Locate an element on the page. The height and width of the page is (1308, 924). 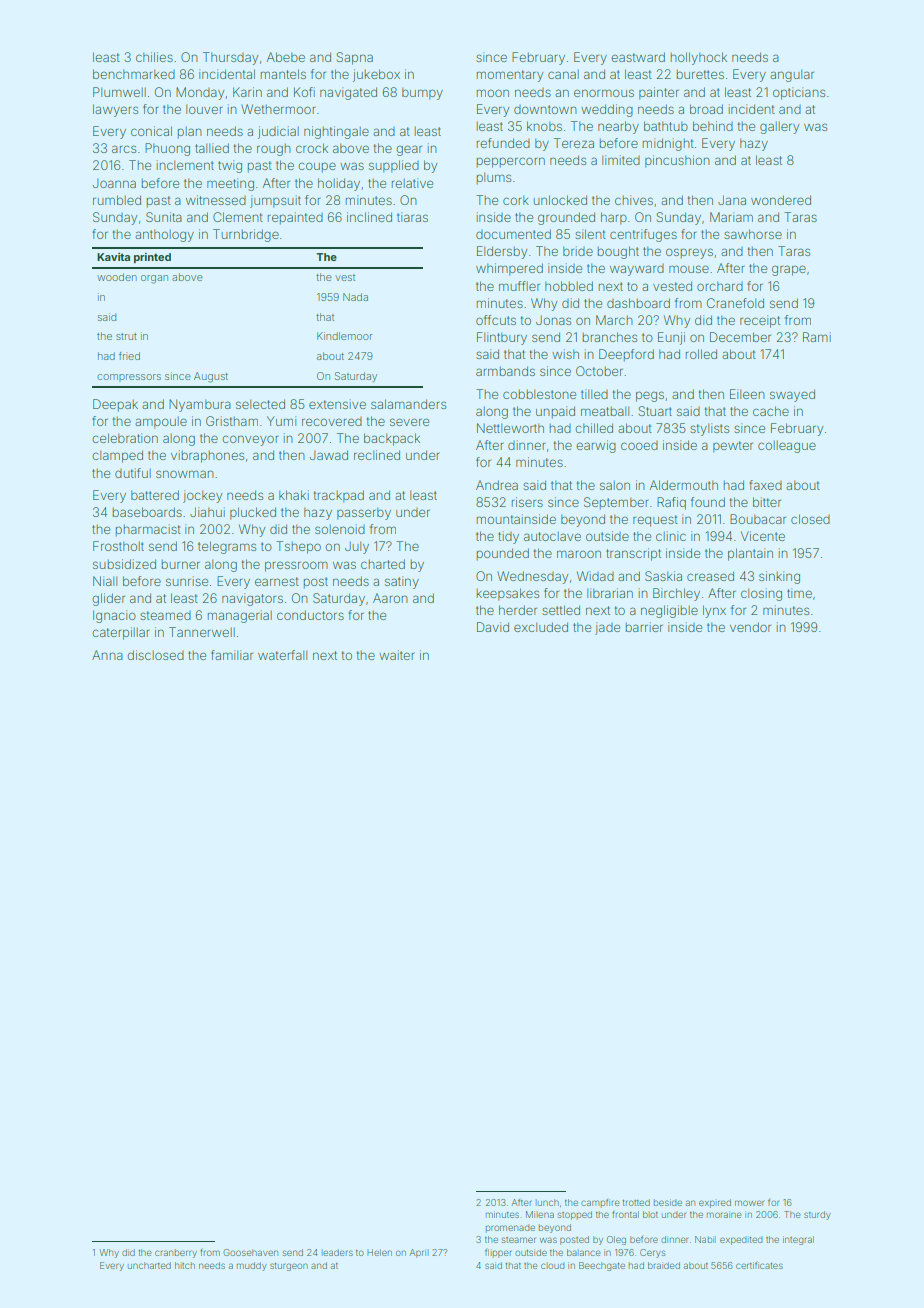
certificates is located at coordinates (759, 1265).
